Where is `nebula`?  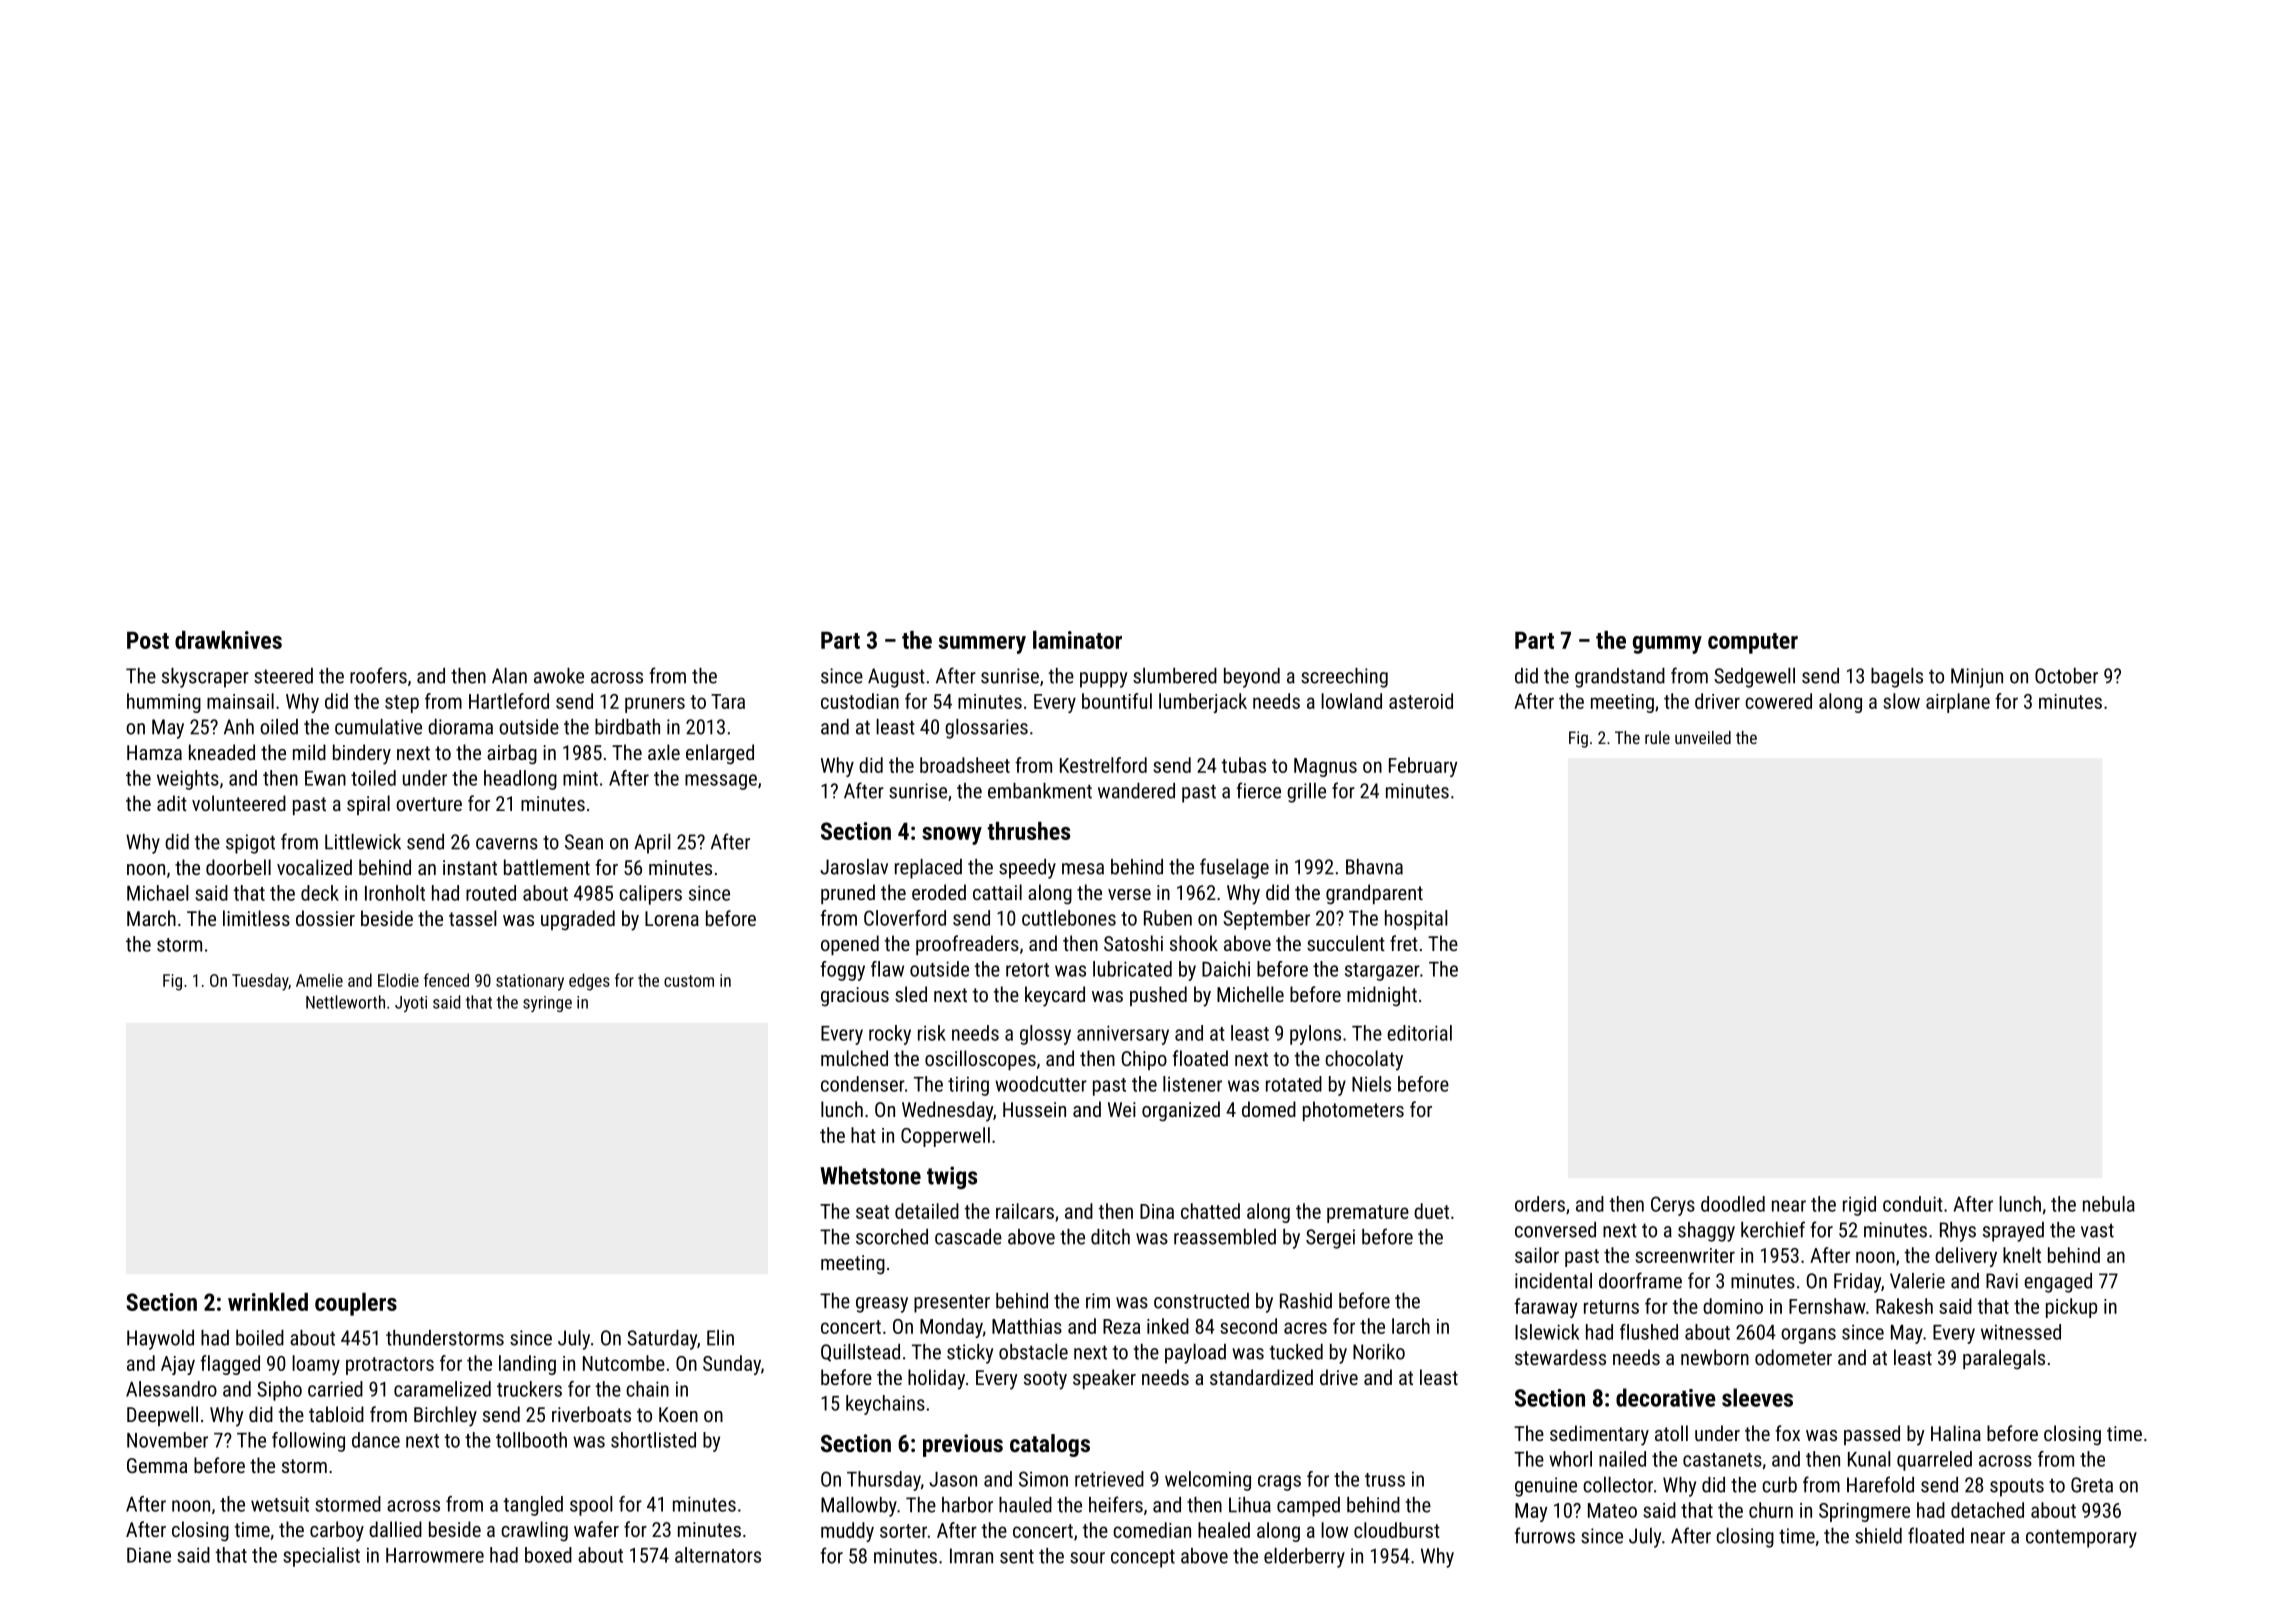
nebula is located at coordinates (2109, 1204).
